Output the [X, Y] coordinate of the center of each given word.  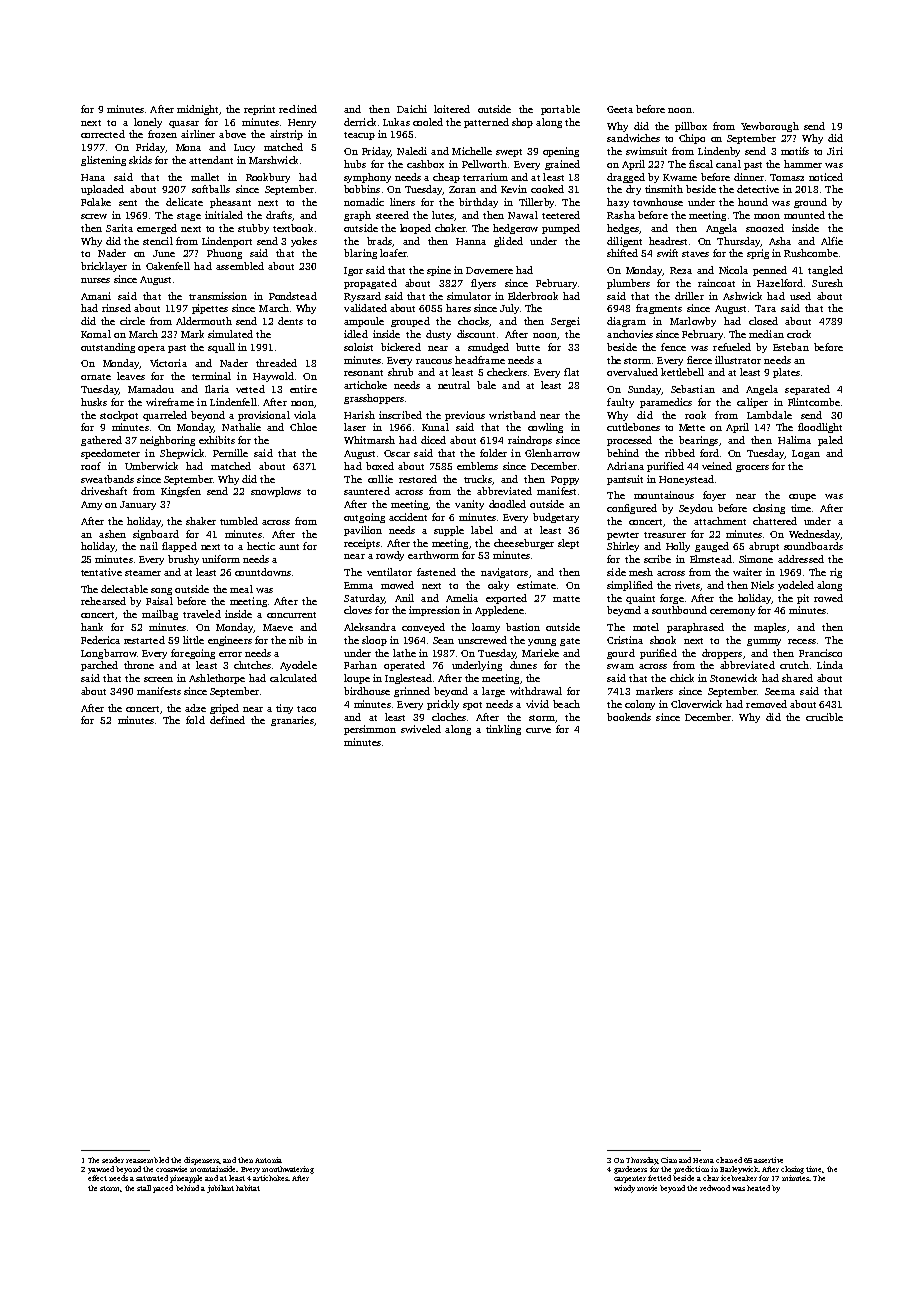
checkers [507, 372]
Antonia [268, 1160]
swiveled [421, 729]
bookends [629, 717]
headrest [668, 241]
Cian [669, 1160]
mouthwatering [288, 1170]
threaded [276, 363]
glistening [103, 161]
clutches [252, 665]
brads [379, 241]
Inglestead [408, 679]
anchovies [630, 334]
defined [227, 720]
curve [538, 730]
